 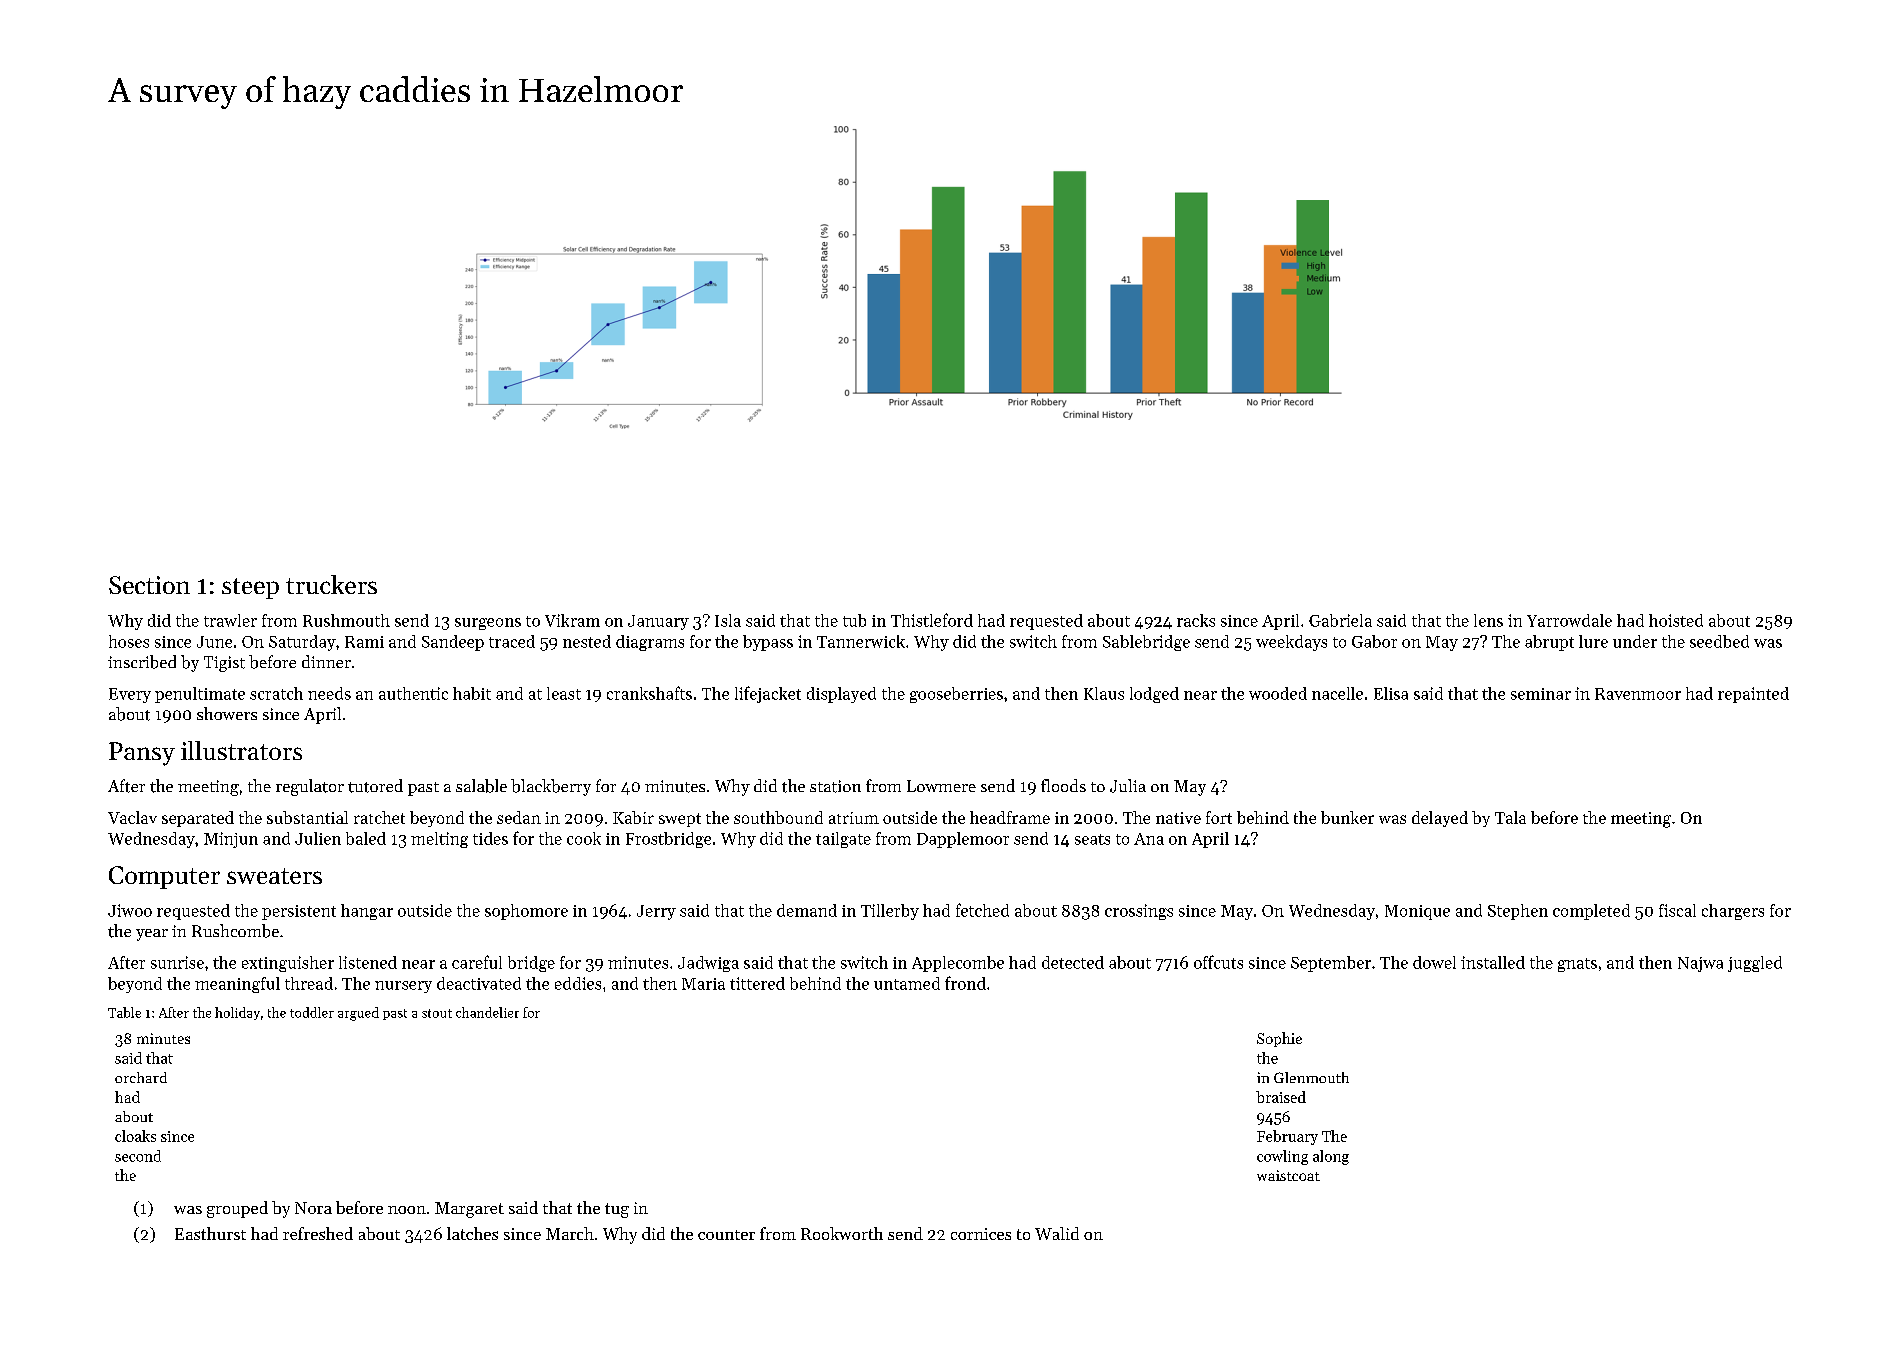 What do you see at coordinates (1676, 620) in the image?
I see `hoisted` at bounding box center [1676, 620].
